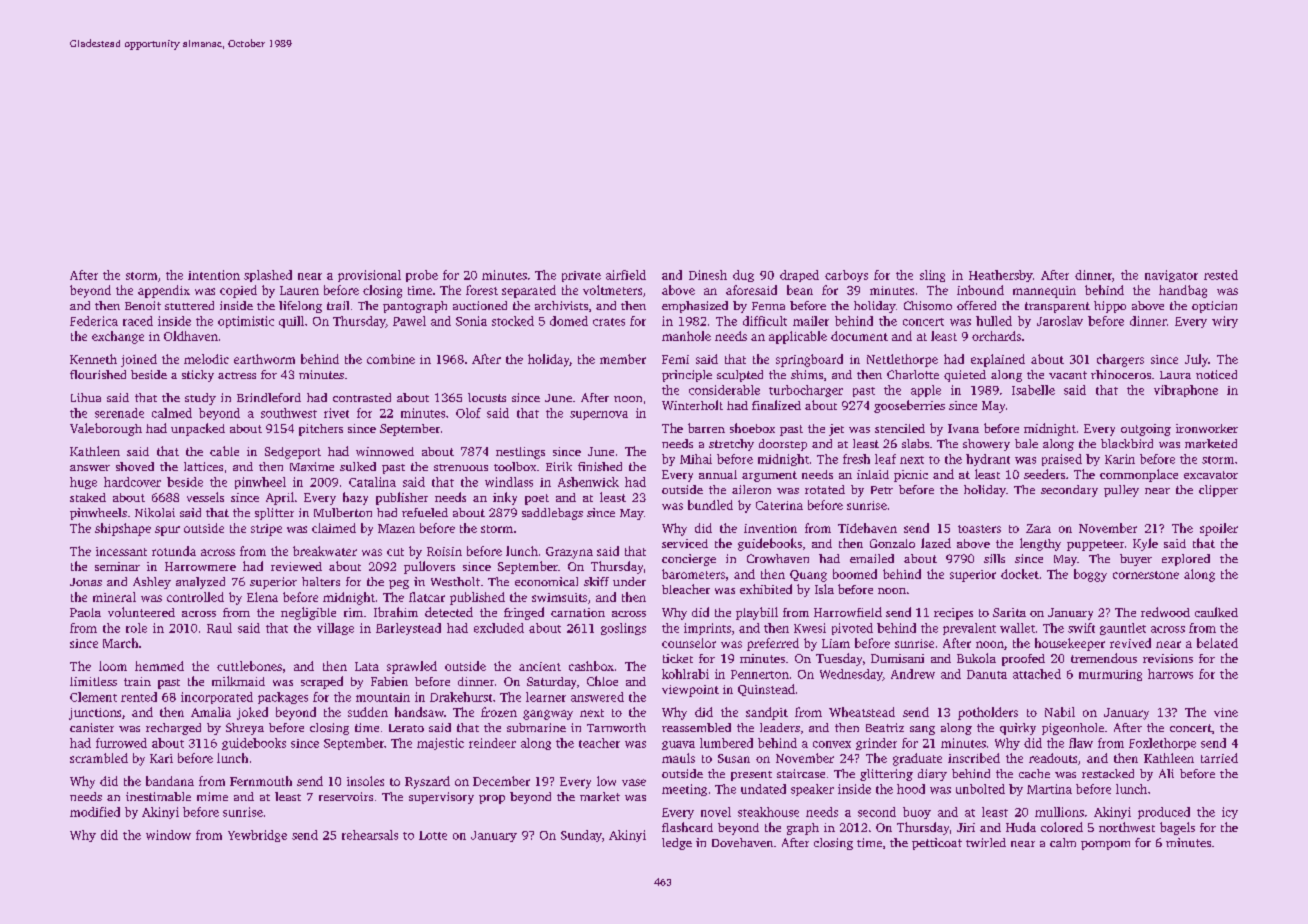 The width and height of the document is (1308, 924). Describe the element at coordinates (1060, 712) in the document. I see `Nabil` at that location.
